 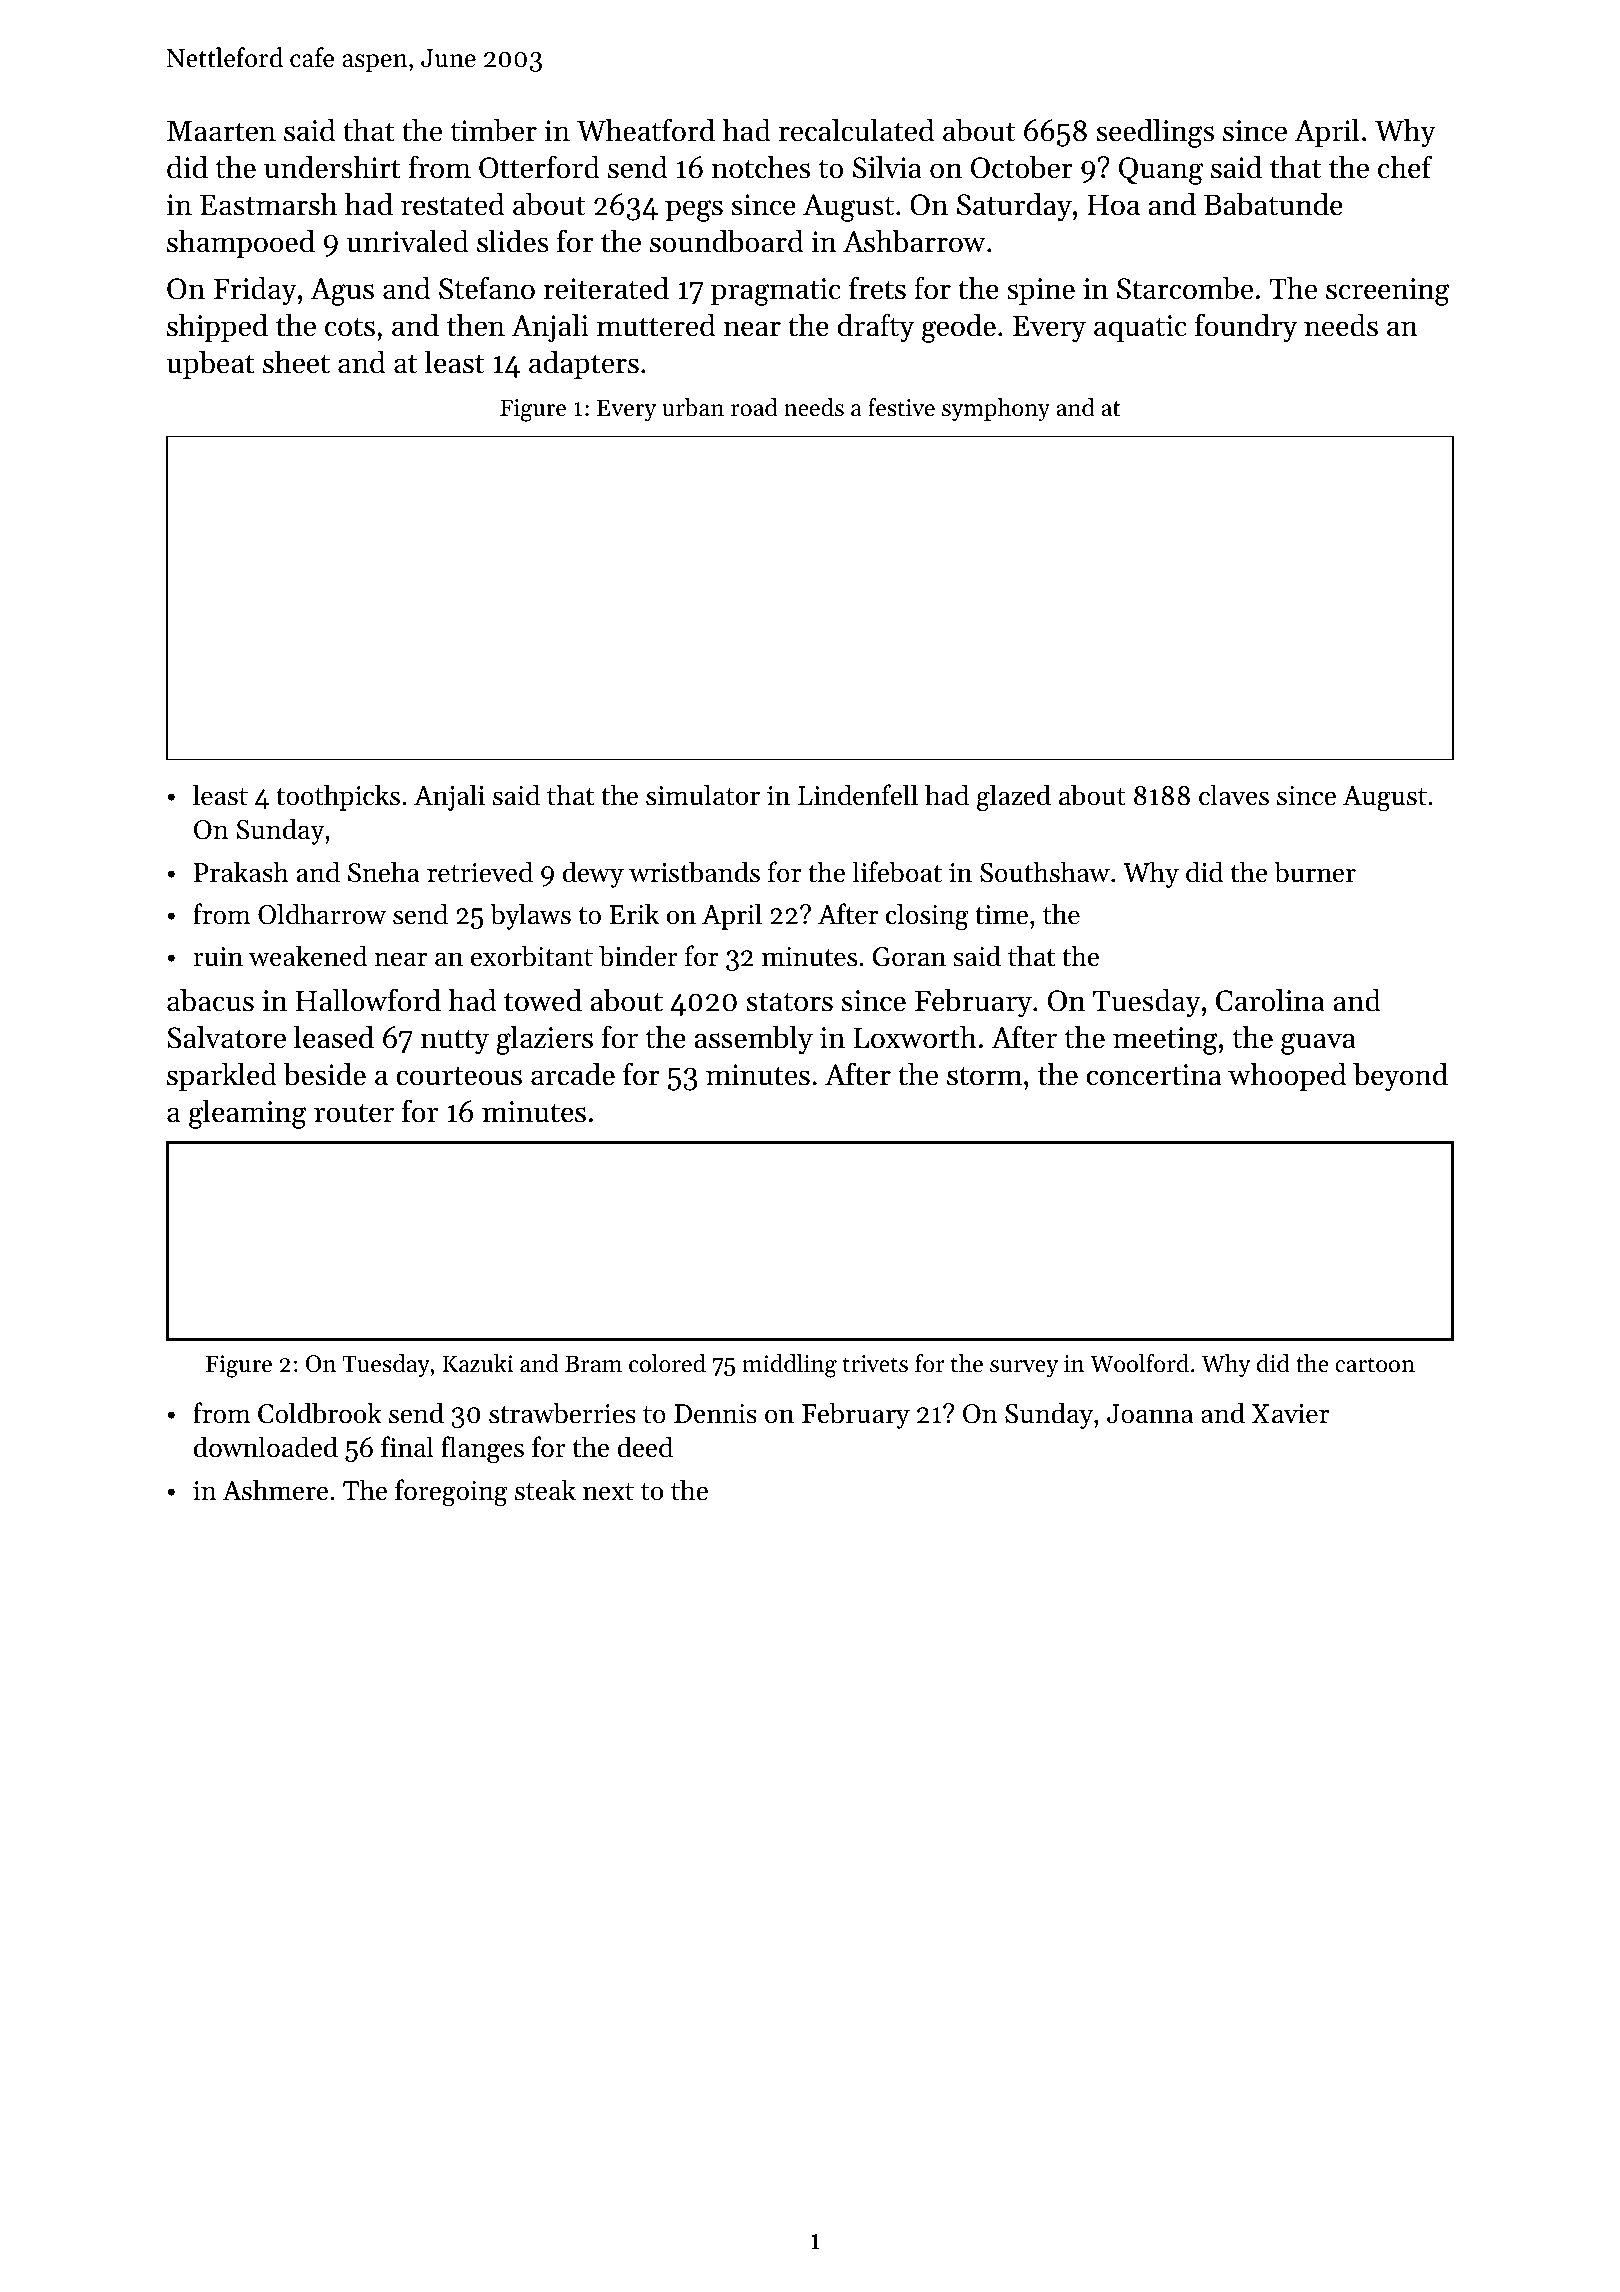 I want to click on recalculated, so click(x=856, y=130).
